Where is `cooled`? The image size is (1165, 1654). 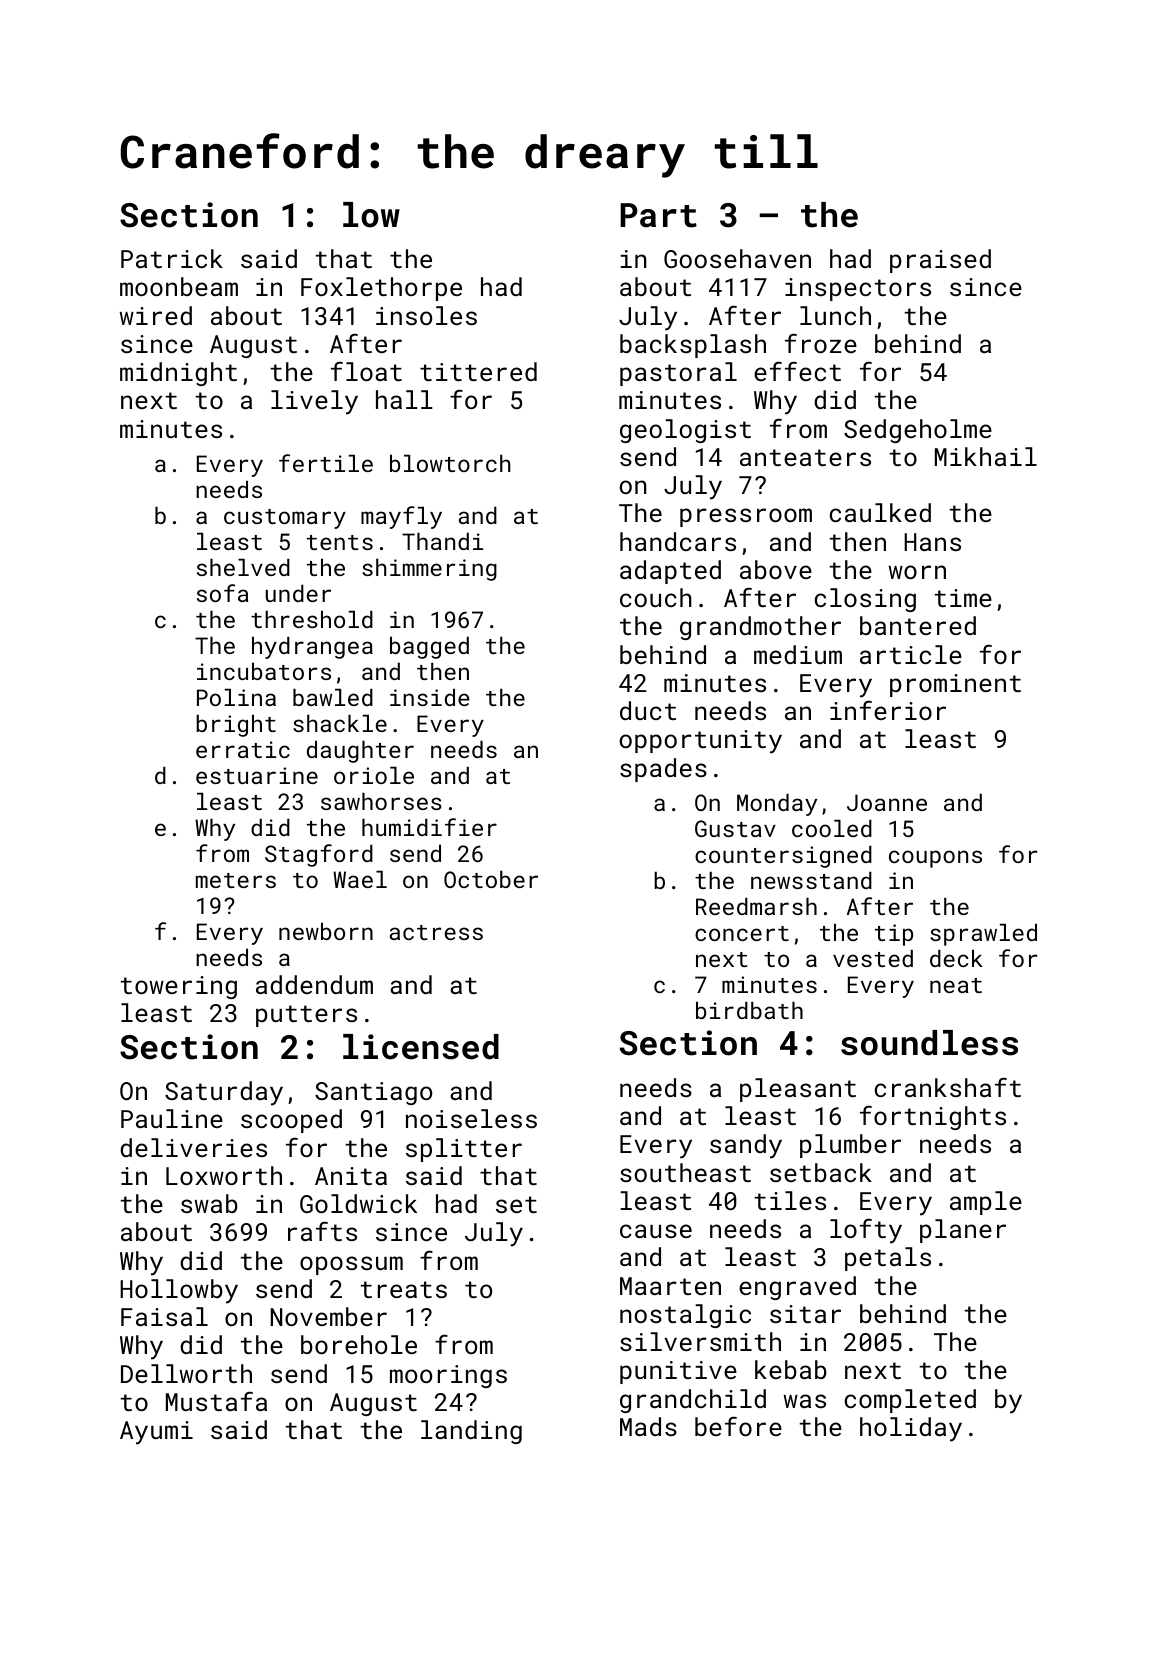 cooled is located at coordinates (832, 828).
